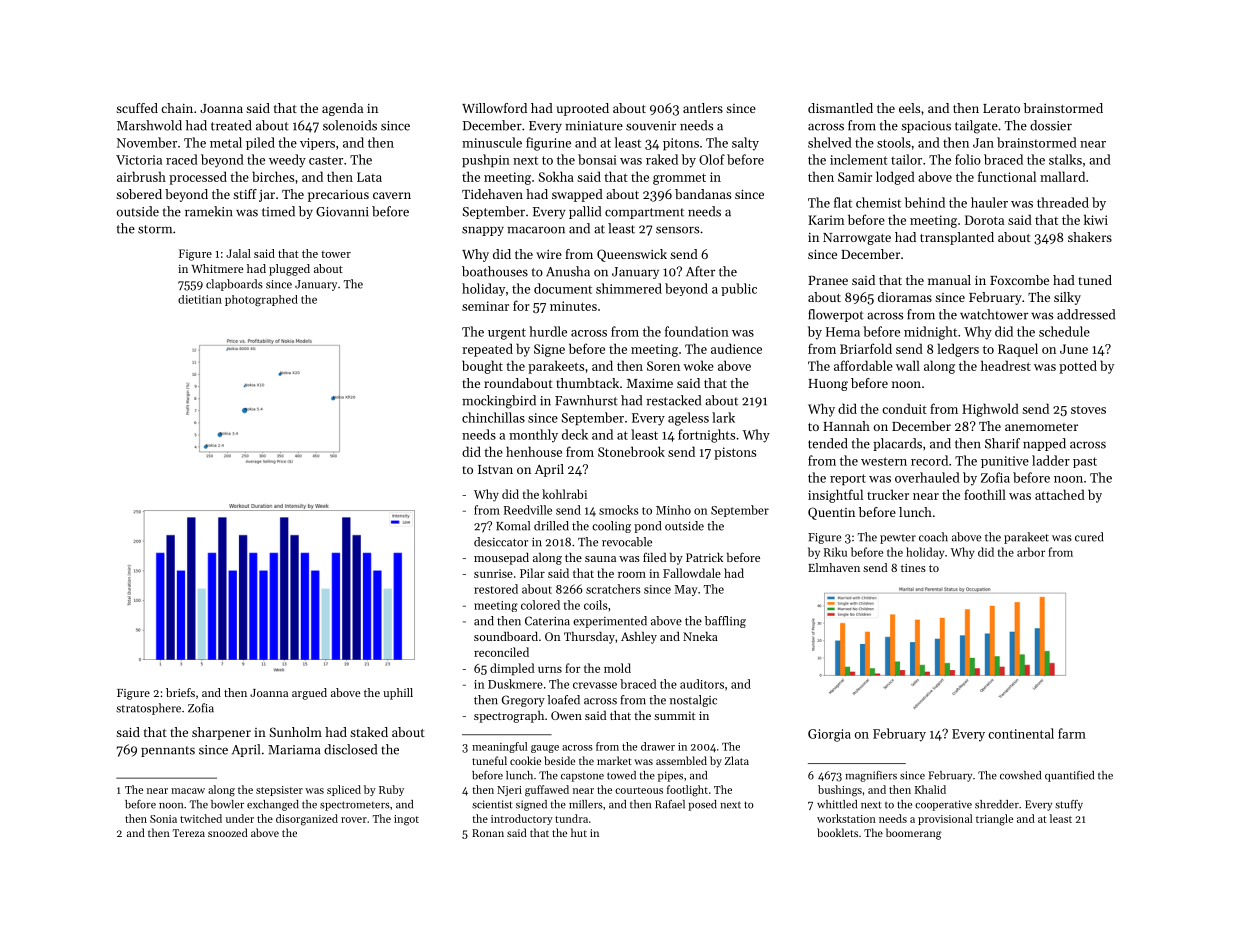 This document has height=952, width=1233. What do you see at coordinates (217, 268) in the document?
I see `Whitmere` at bounding box center [217, 268].
